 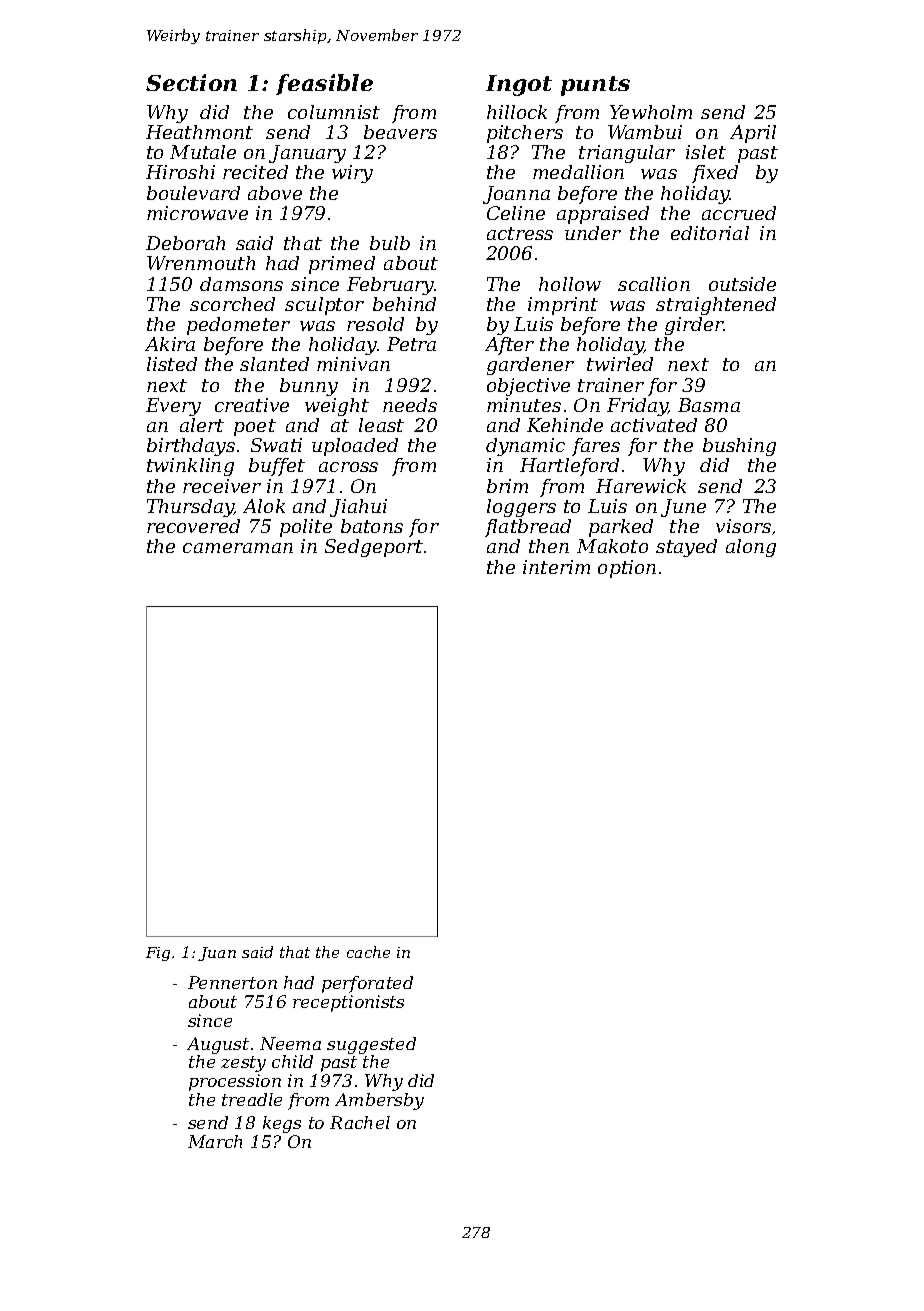 I want to click on Ambersby, so click(x=379, y=1101).
